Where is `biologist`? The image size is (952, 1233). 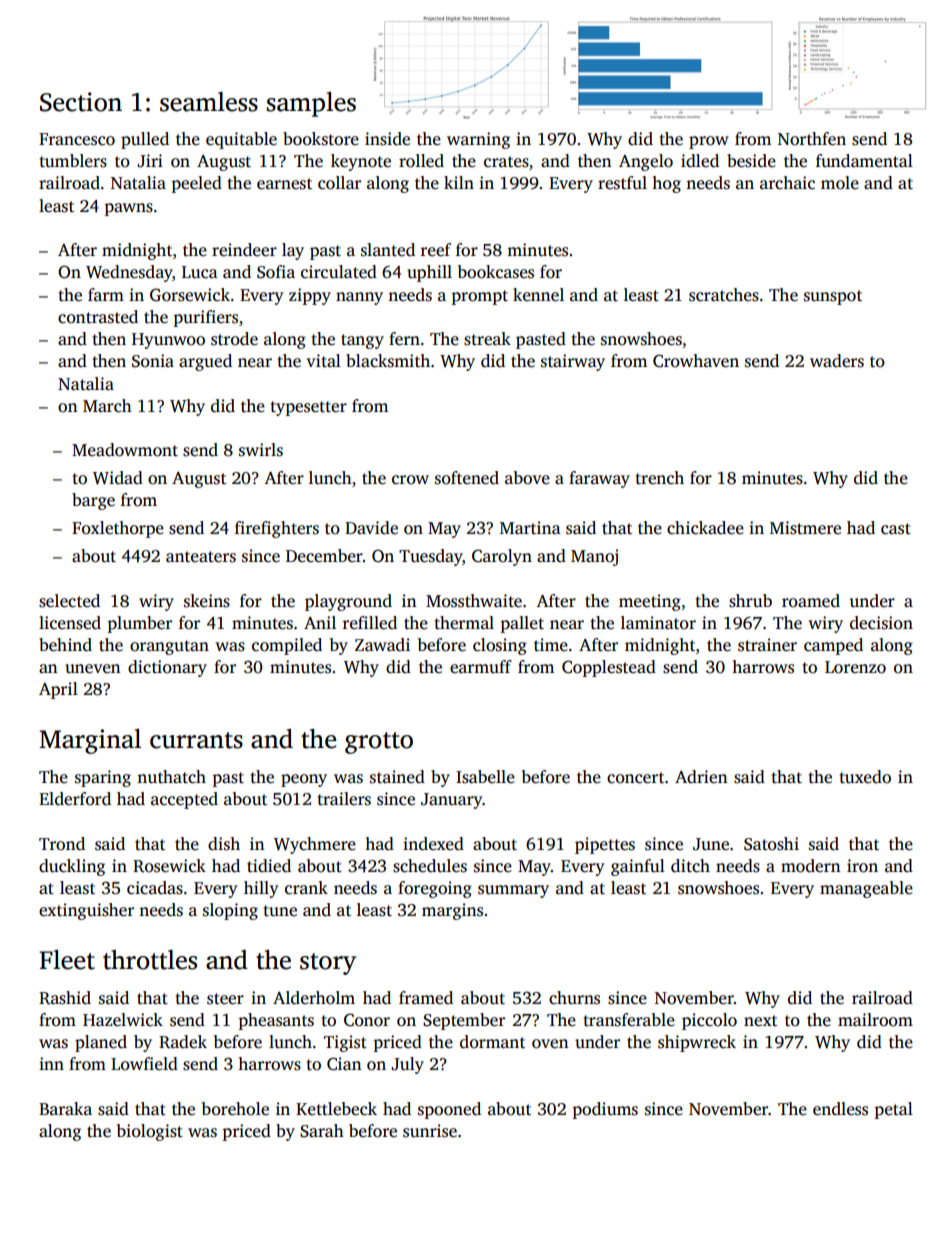
biologist is located at coordinates (150, 1132).
